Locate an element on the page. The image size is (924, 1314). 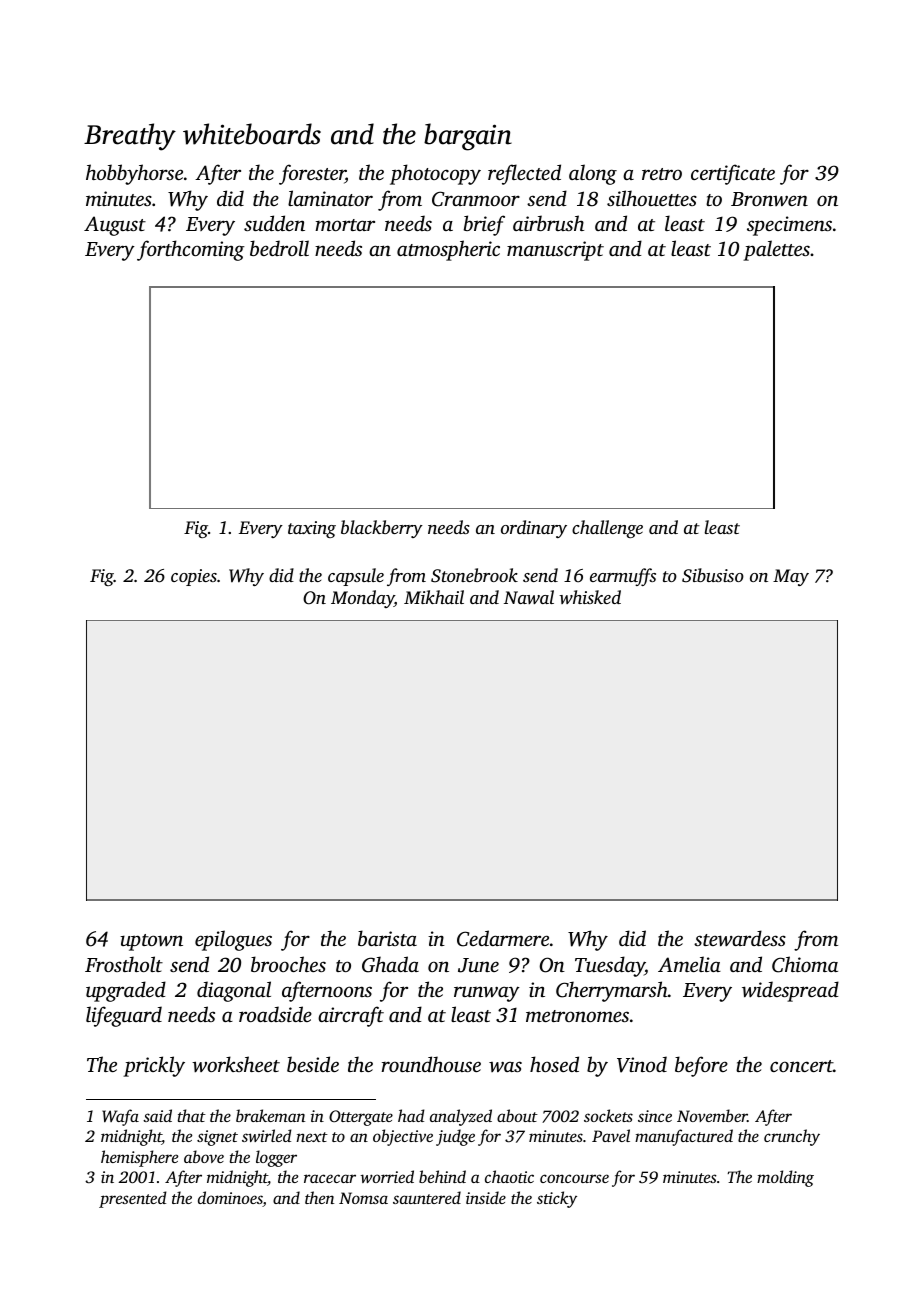
whiteboards is located at coordinates (252, 134).
